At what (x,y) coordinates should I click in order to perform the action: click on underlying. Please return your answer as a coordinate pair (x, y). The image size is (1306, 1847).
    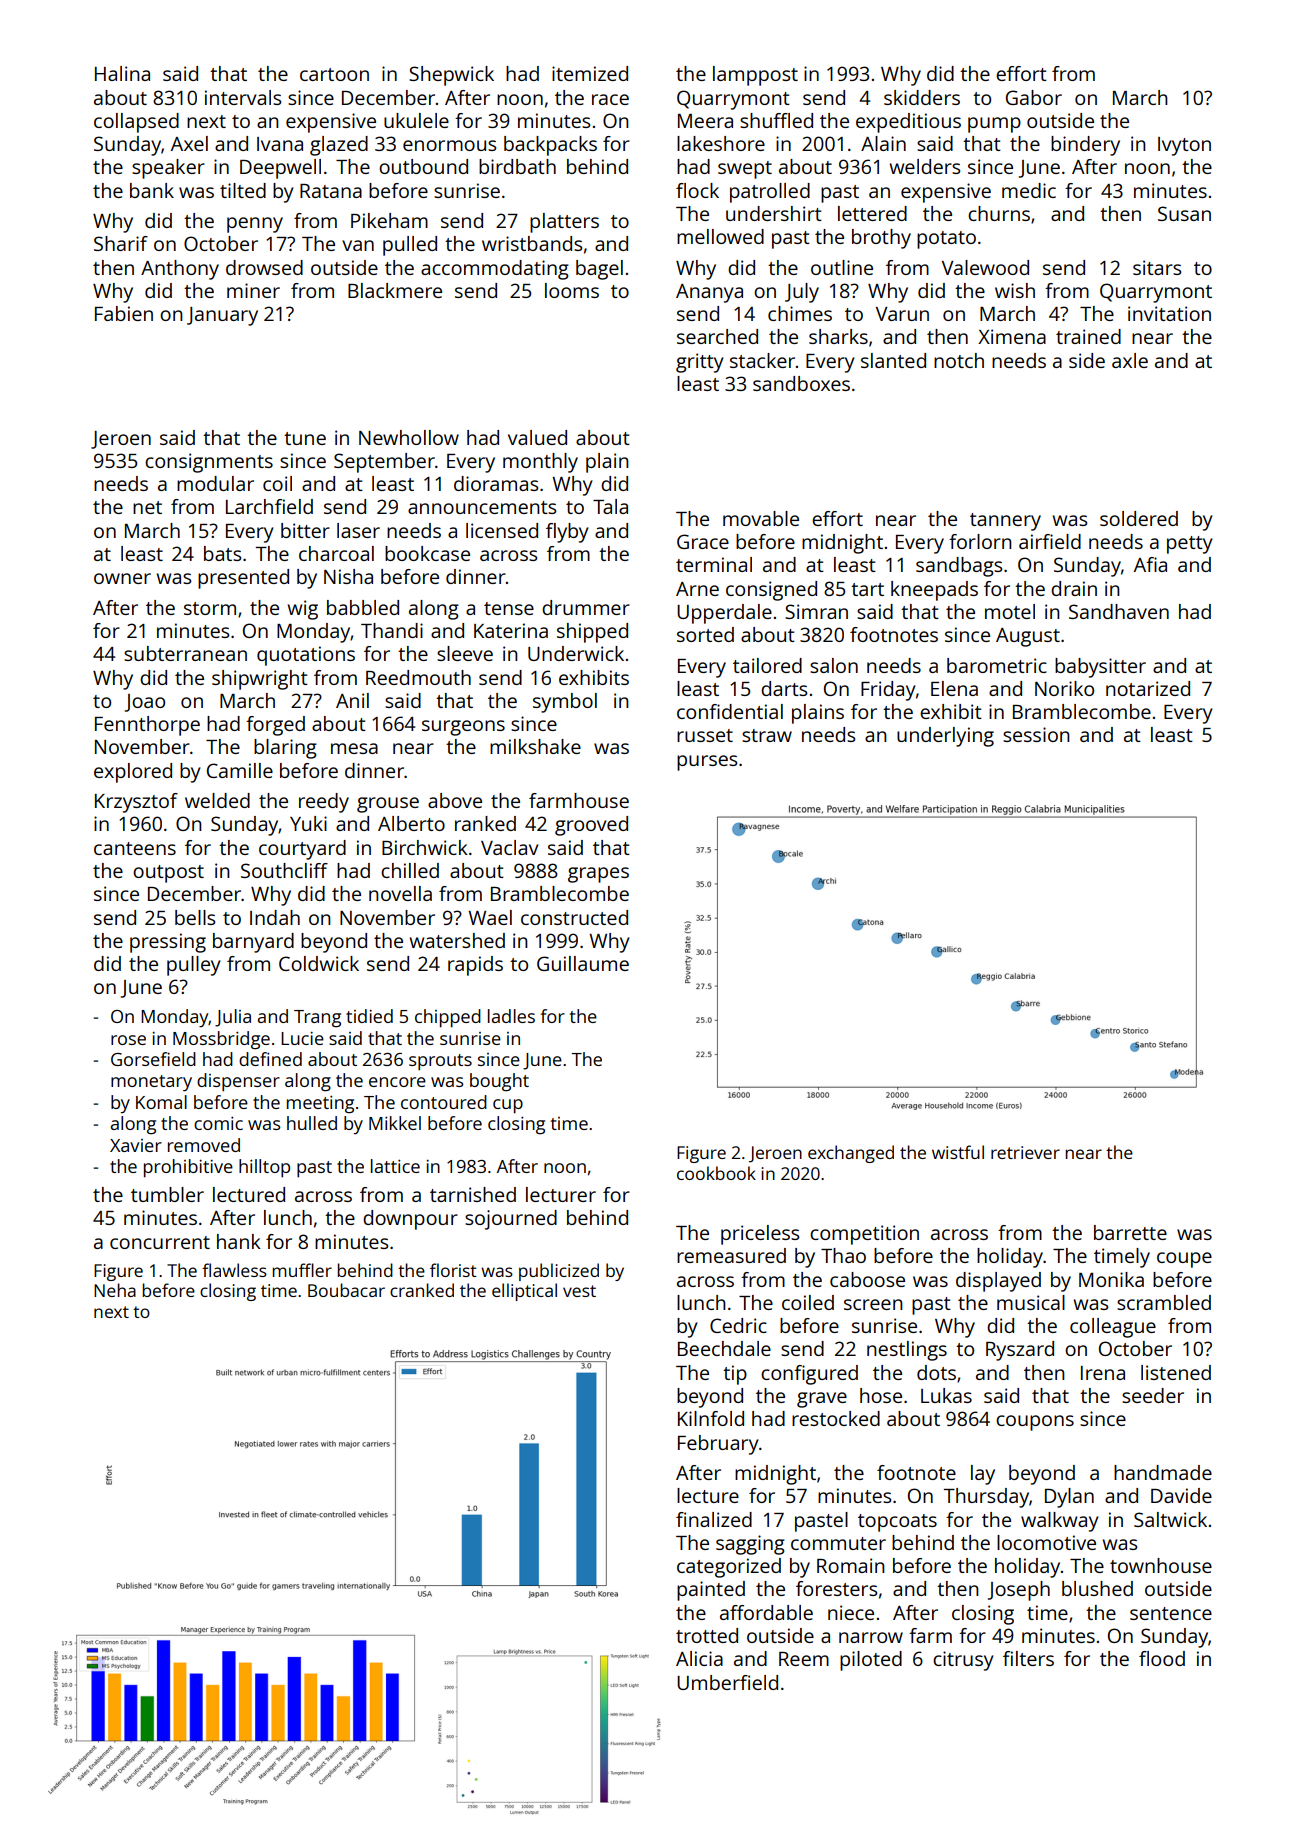
    Looking at the image, I should click on (945, 737).
